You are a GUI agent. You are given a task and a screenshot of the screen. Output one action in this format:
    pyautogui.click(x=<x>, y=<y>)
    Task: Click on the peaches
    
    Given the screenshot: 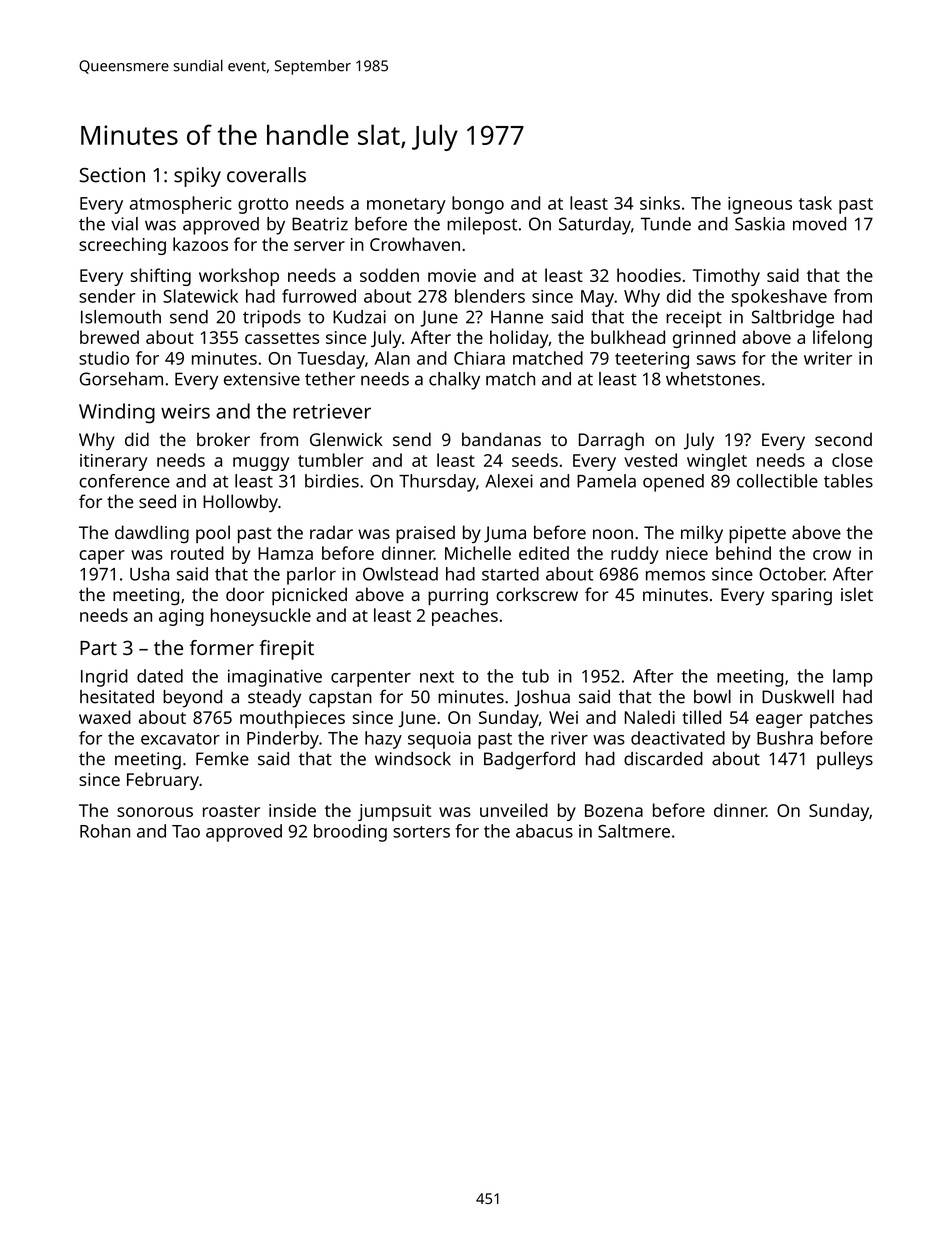 What is the action you would take?
    pyautogui.click(x=465, y=617)
